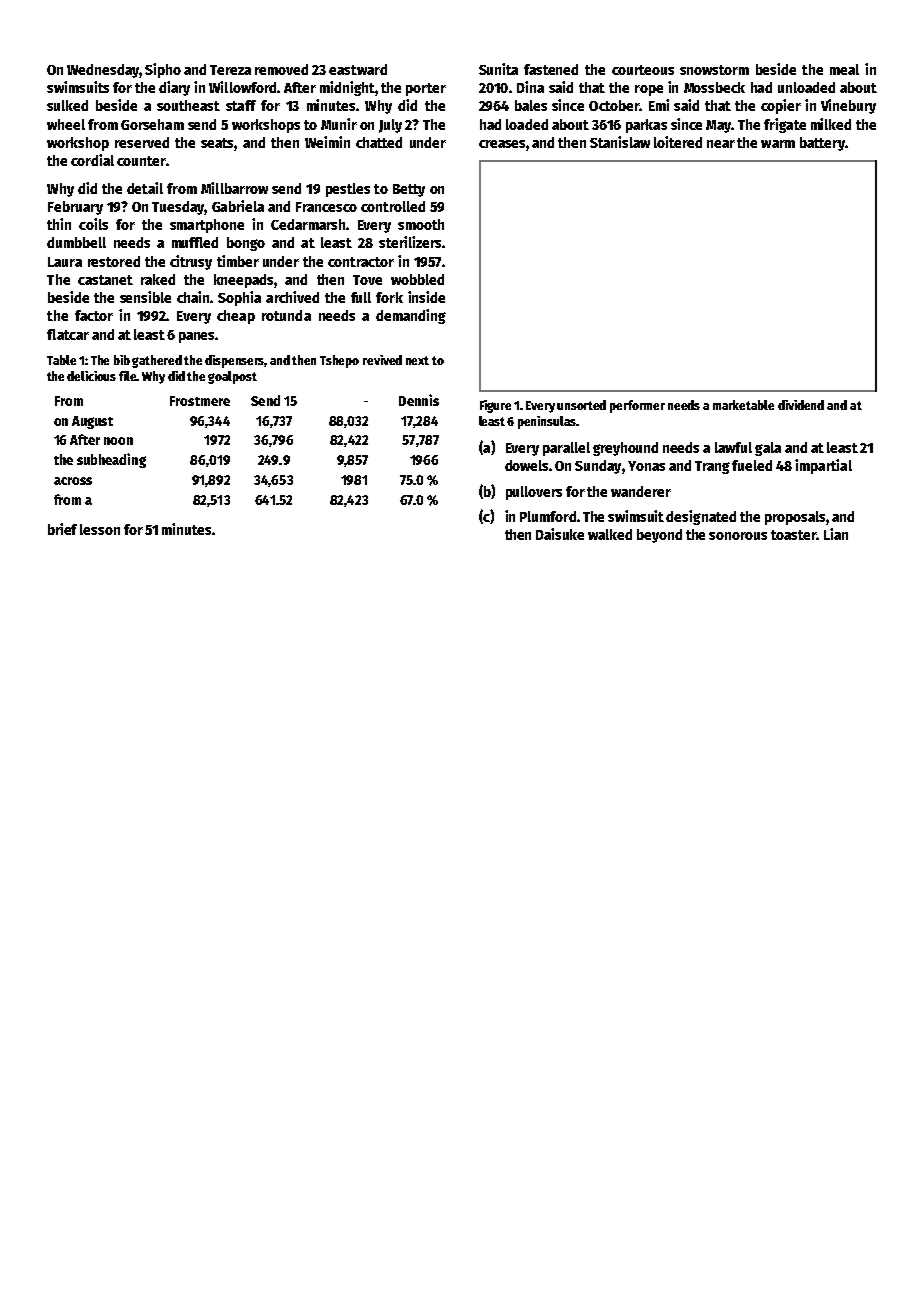 Image resolution: width=924 pixels, height=1314 pixels. Describe the element at coordinates (421, 224) in the screenshot. I see `smooth` at that location.
